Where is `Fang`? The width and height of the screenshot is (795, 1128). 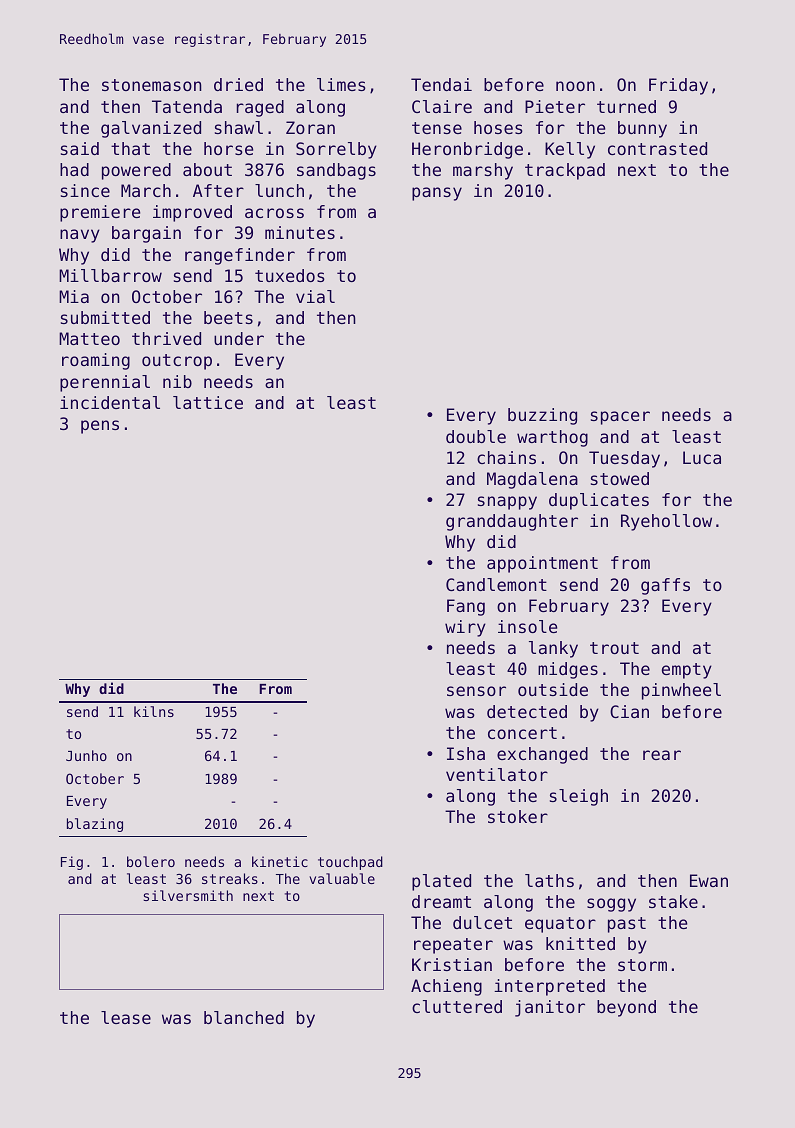 Fang is located at coordinates (466, 607).
